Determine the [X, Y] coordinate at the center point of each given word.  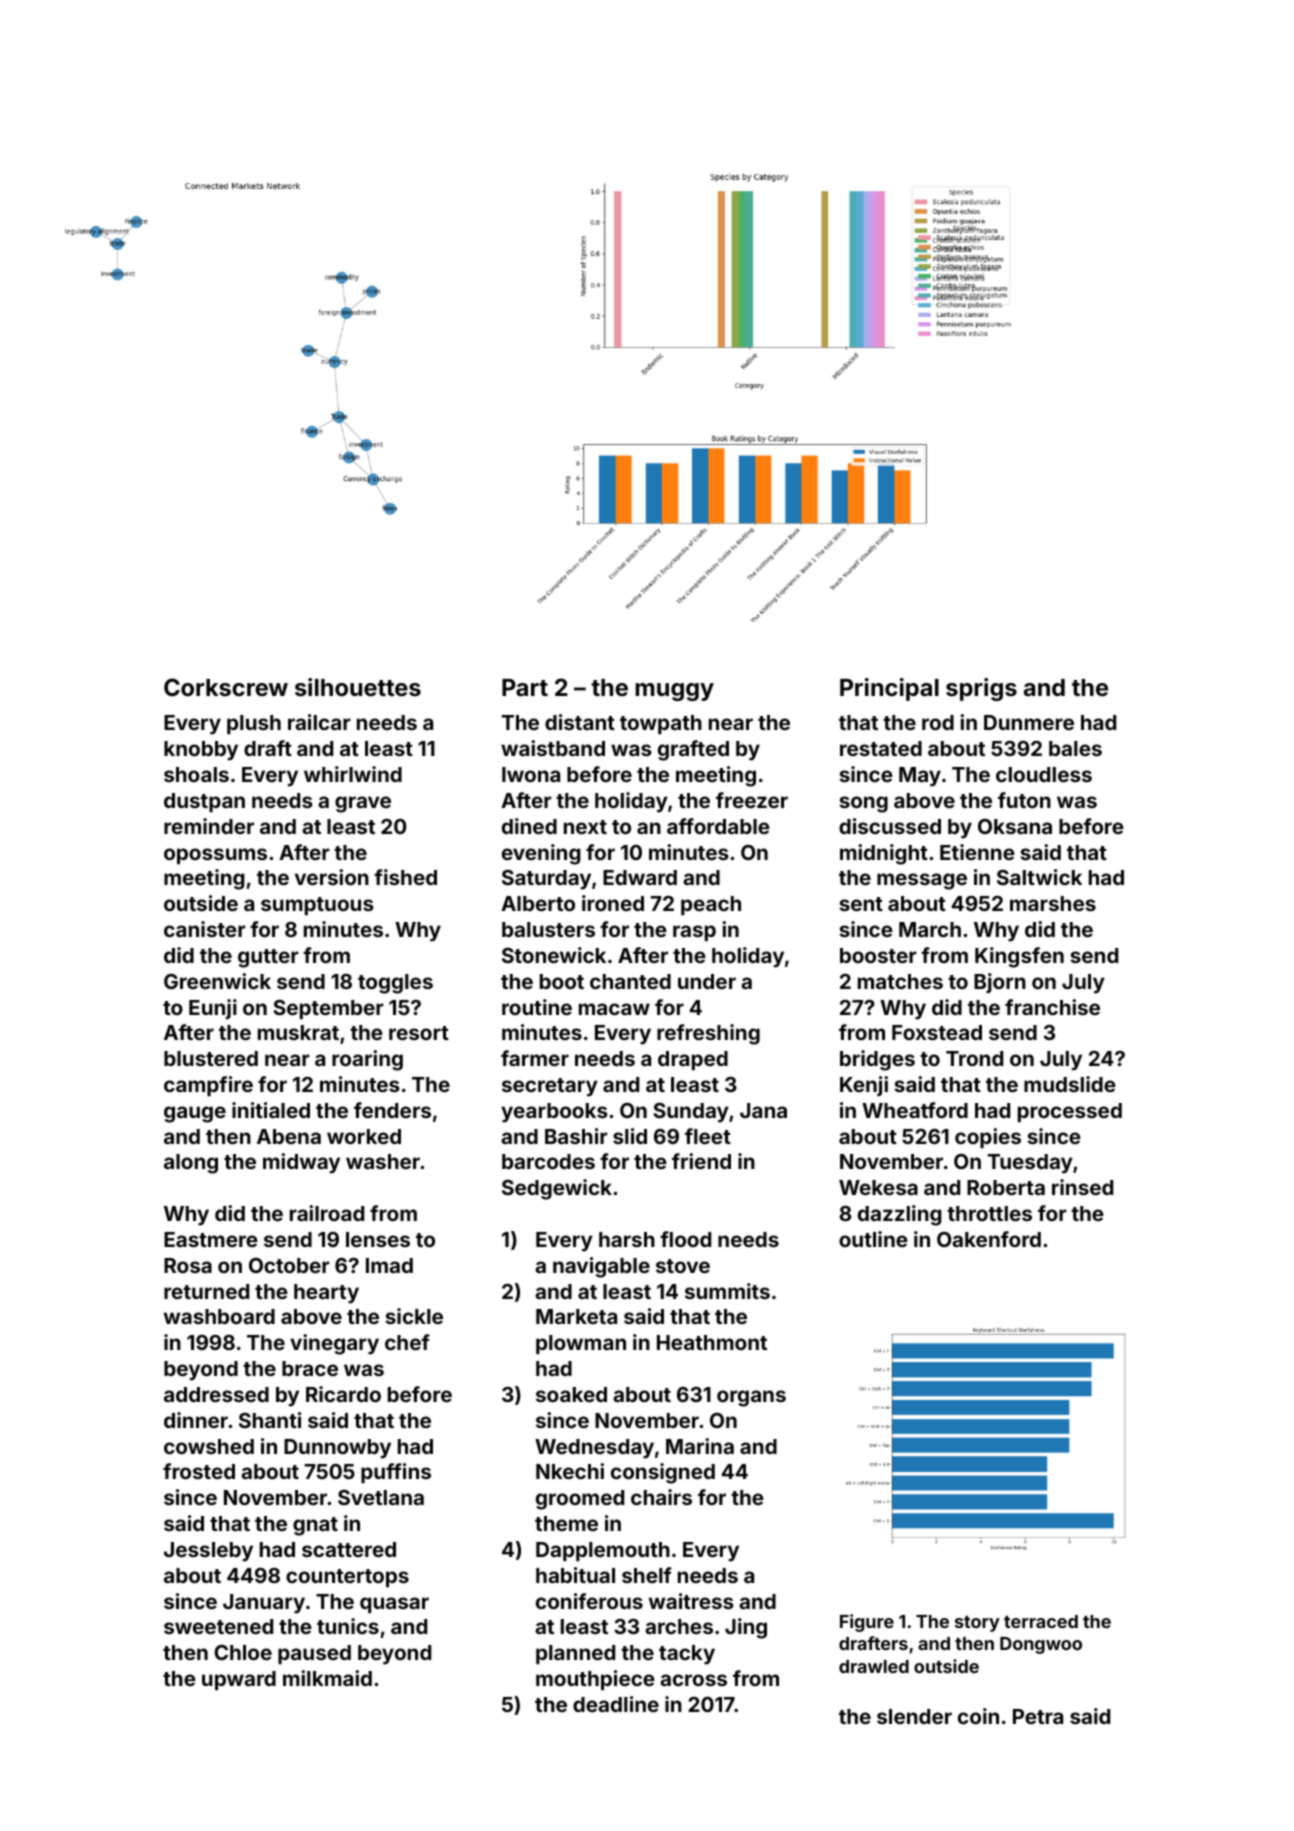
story [977, 1624]
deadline [616, 1704]
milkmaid [327, 1678]
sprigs [981, 689]
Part [525, 688]
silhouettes [358, 687]
